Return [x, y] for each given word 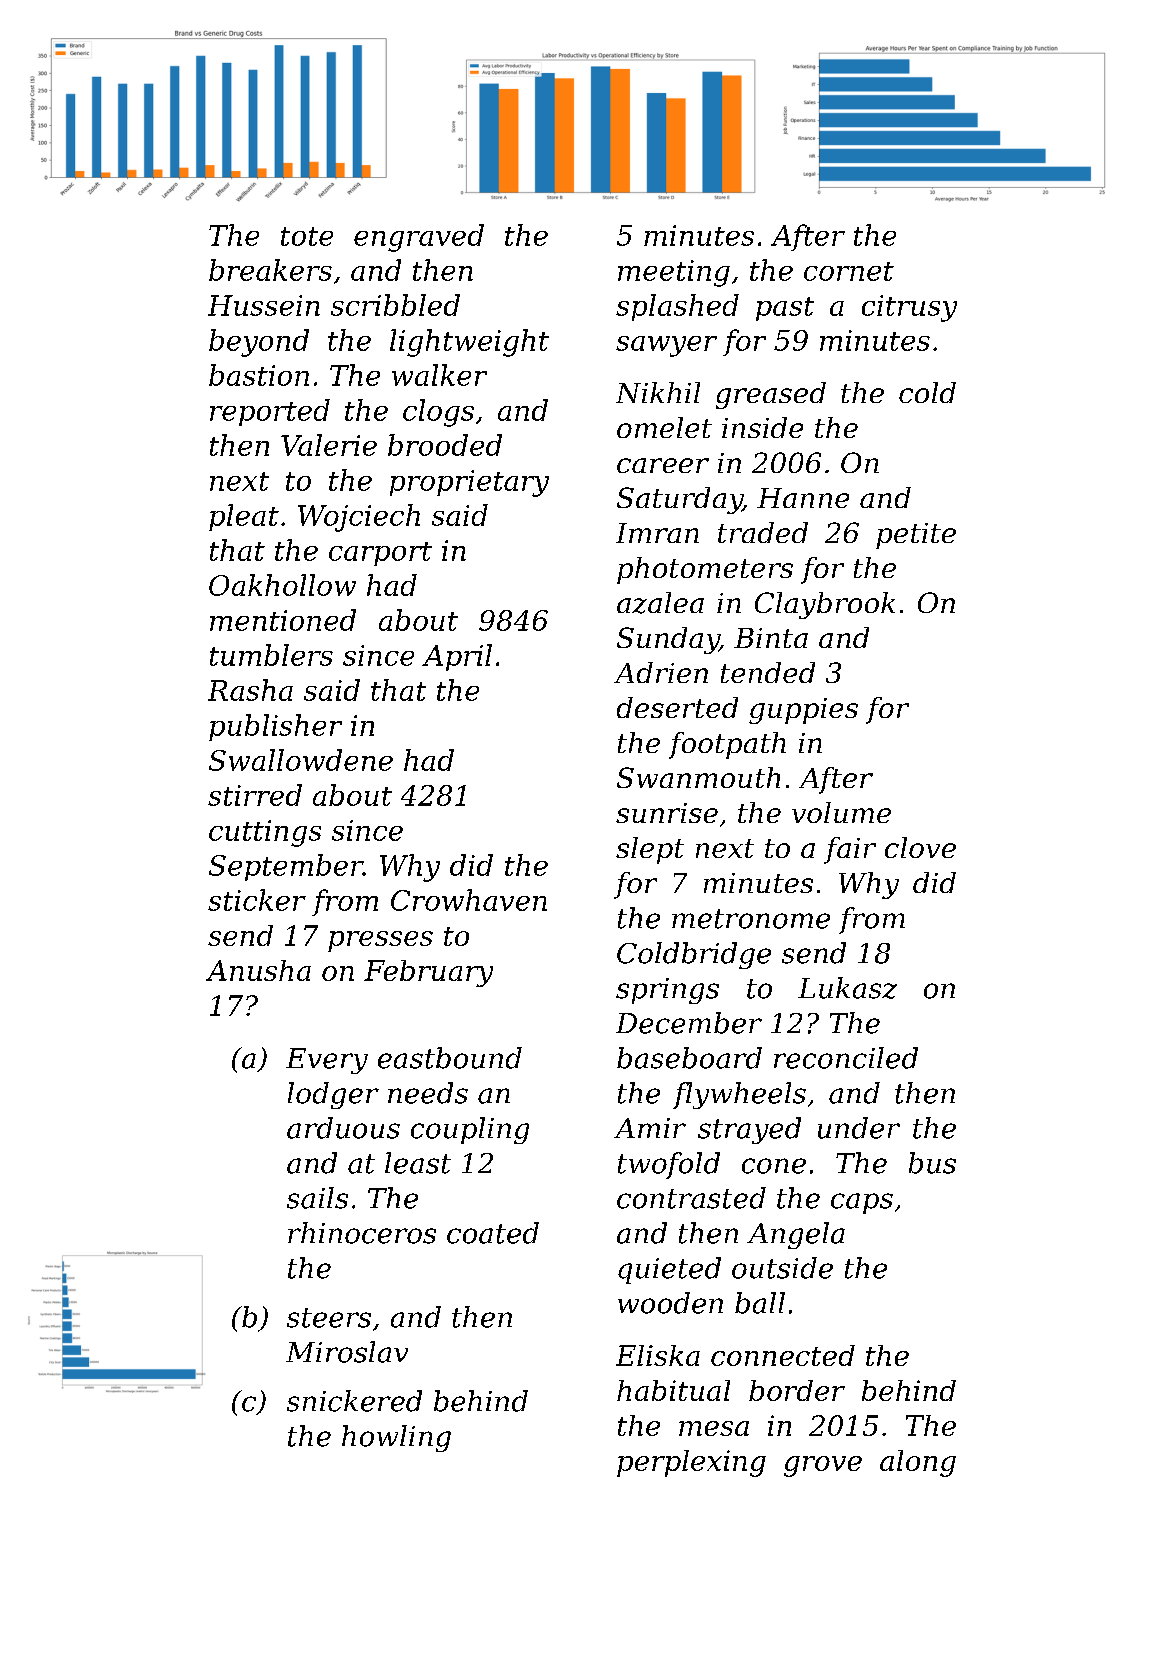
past [785, 309]
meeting [674, 273]
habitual [673, 1390]
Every [327, 1061]
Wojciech [359, 518]
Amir [650, 1128]
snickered [354, 1401]
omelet [664, 427]
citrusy [909, 308]
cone [774, 1166]
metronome [751, 919]
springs [667, 991]
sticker [257, 900]
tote [307, 236]
